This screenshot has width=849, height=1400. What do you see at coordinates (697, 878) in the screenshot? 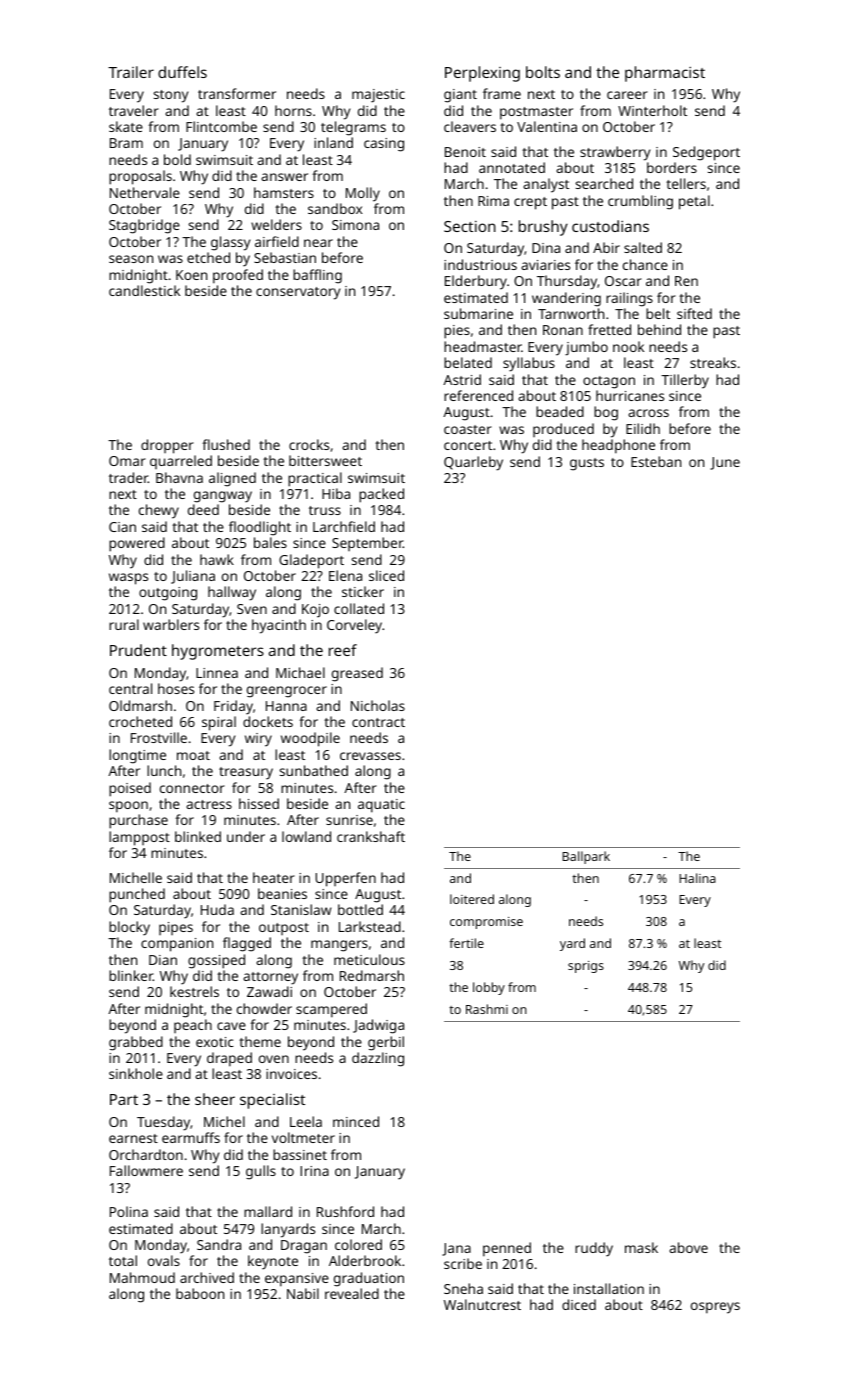
I see `Halina` at bounding box center [697, 878].
